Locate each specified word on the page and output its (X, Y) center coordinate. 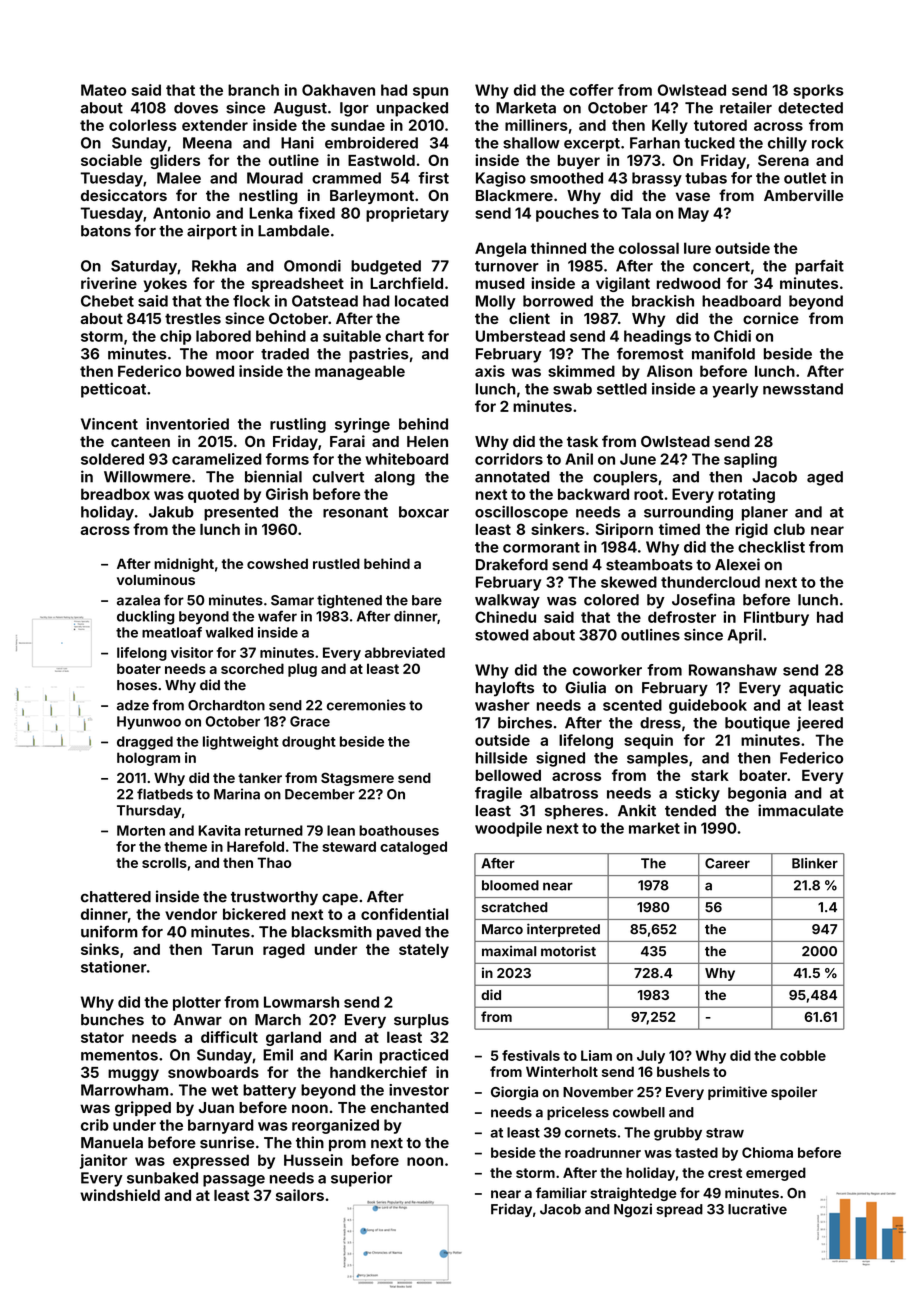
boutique (757, 724)
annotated (512, 477)
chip (175, 337)
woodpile (508, 829)
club (789, 529)
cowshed (277, 563)
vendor (191, 914)
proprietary (407, 214)
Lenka (271, 213)
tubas (706, 178)
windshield (120, 1195)
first (434, 178)
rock (827, 143)
